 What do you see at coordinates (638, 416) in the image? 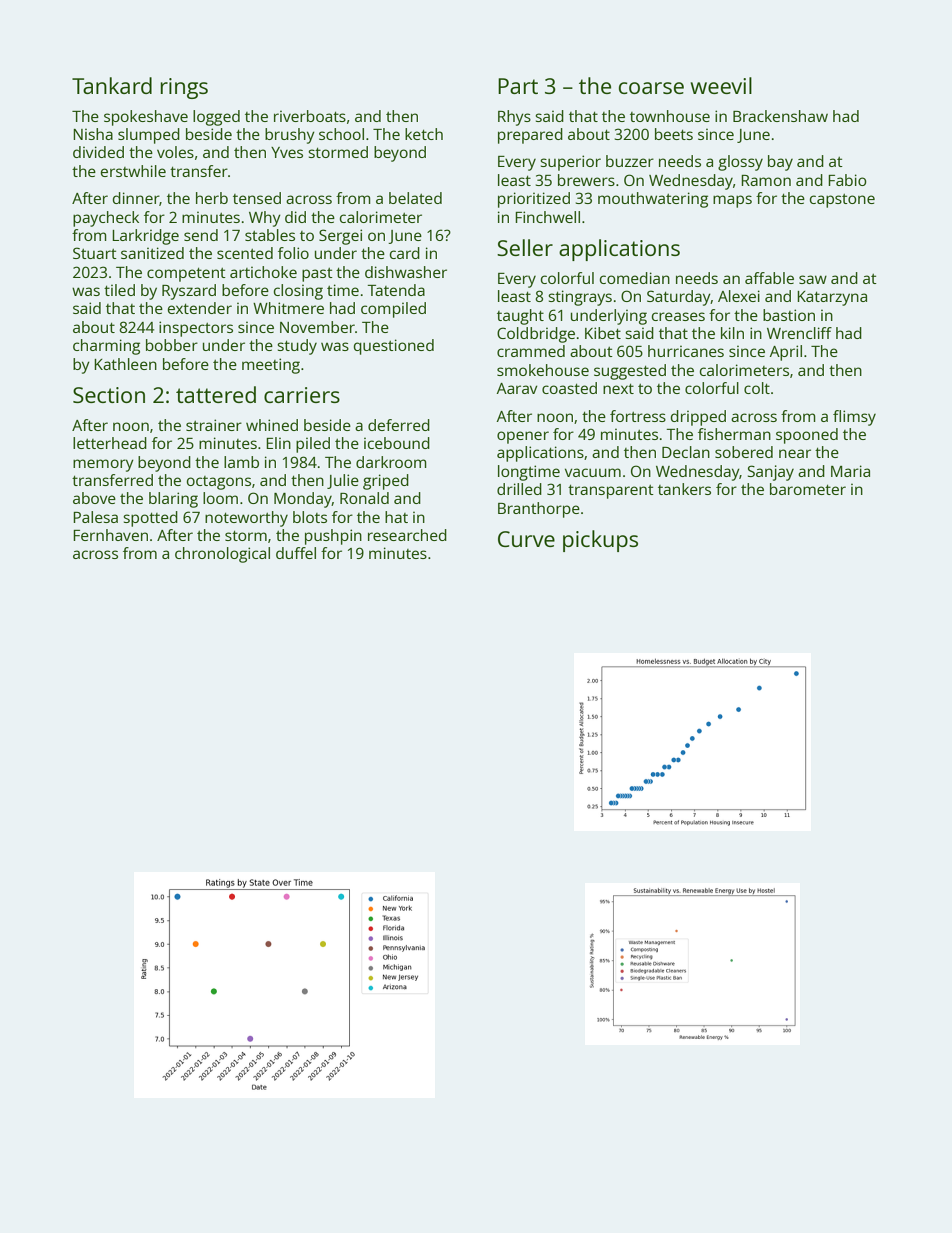
I see `fortress` at bounding box center [638, 416].
